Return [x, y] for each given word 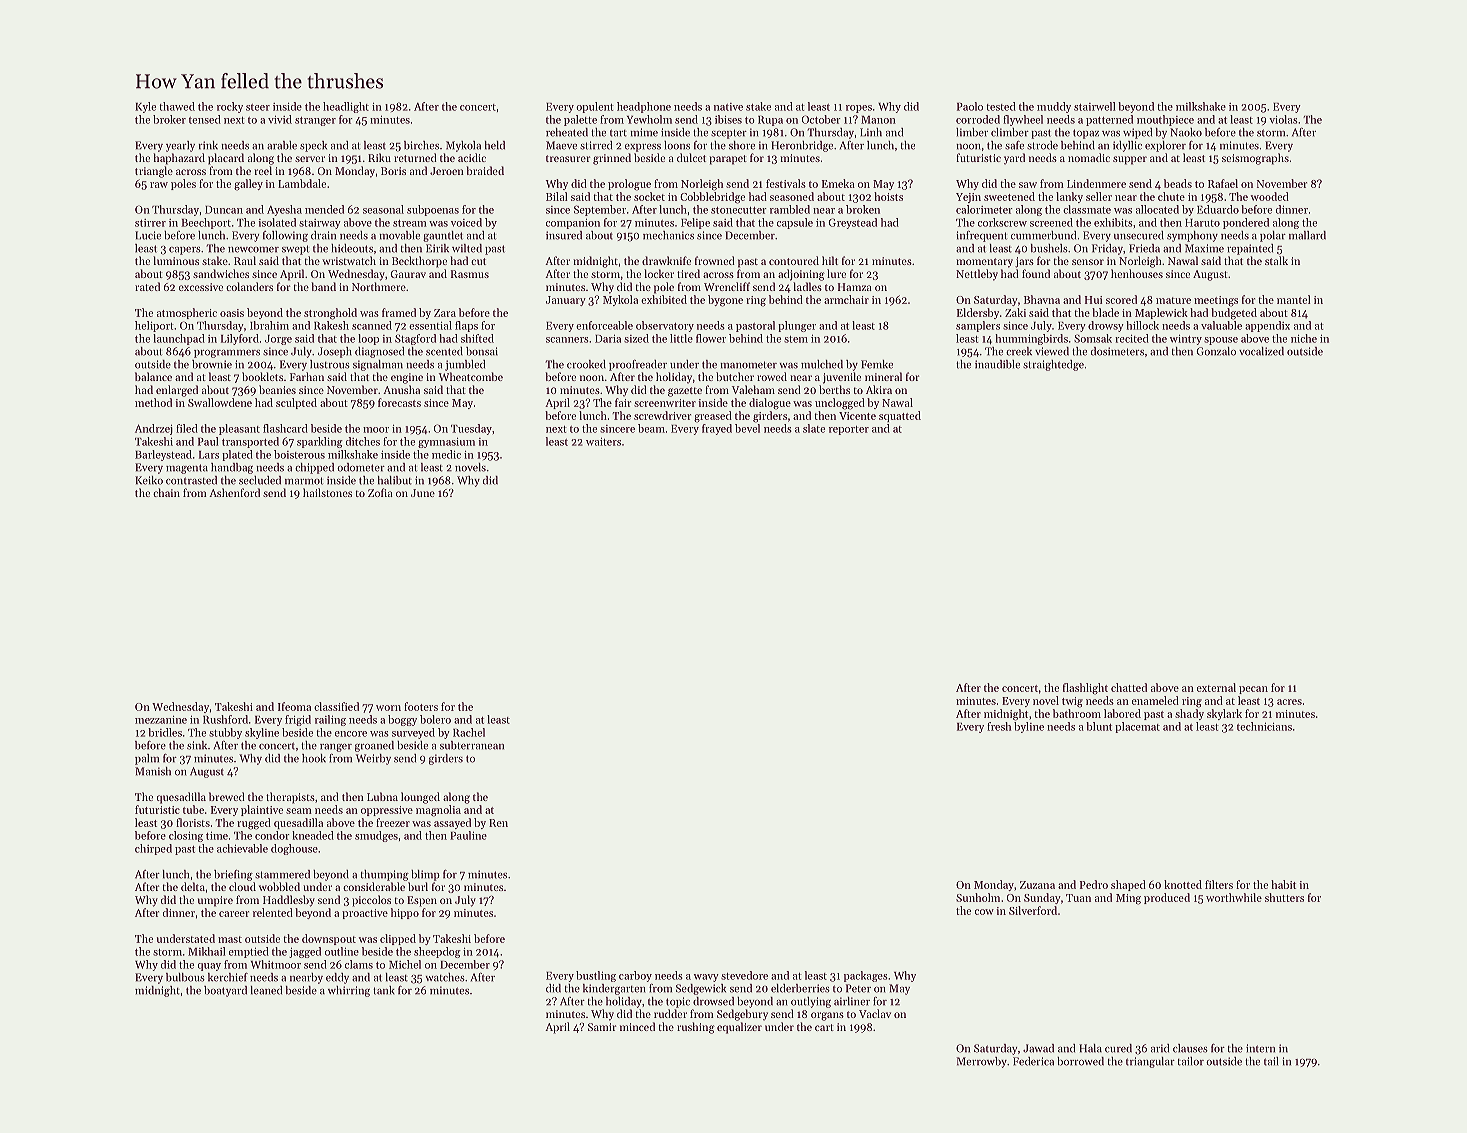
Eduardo [1218, 209]
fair [623, 402]
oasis [232, 313]
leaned [266, 990]
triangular [1150, 1062]
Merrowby [982, 1062]
